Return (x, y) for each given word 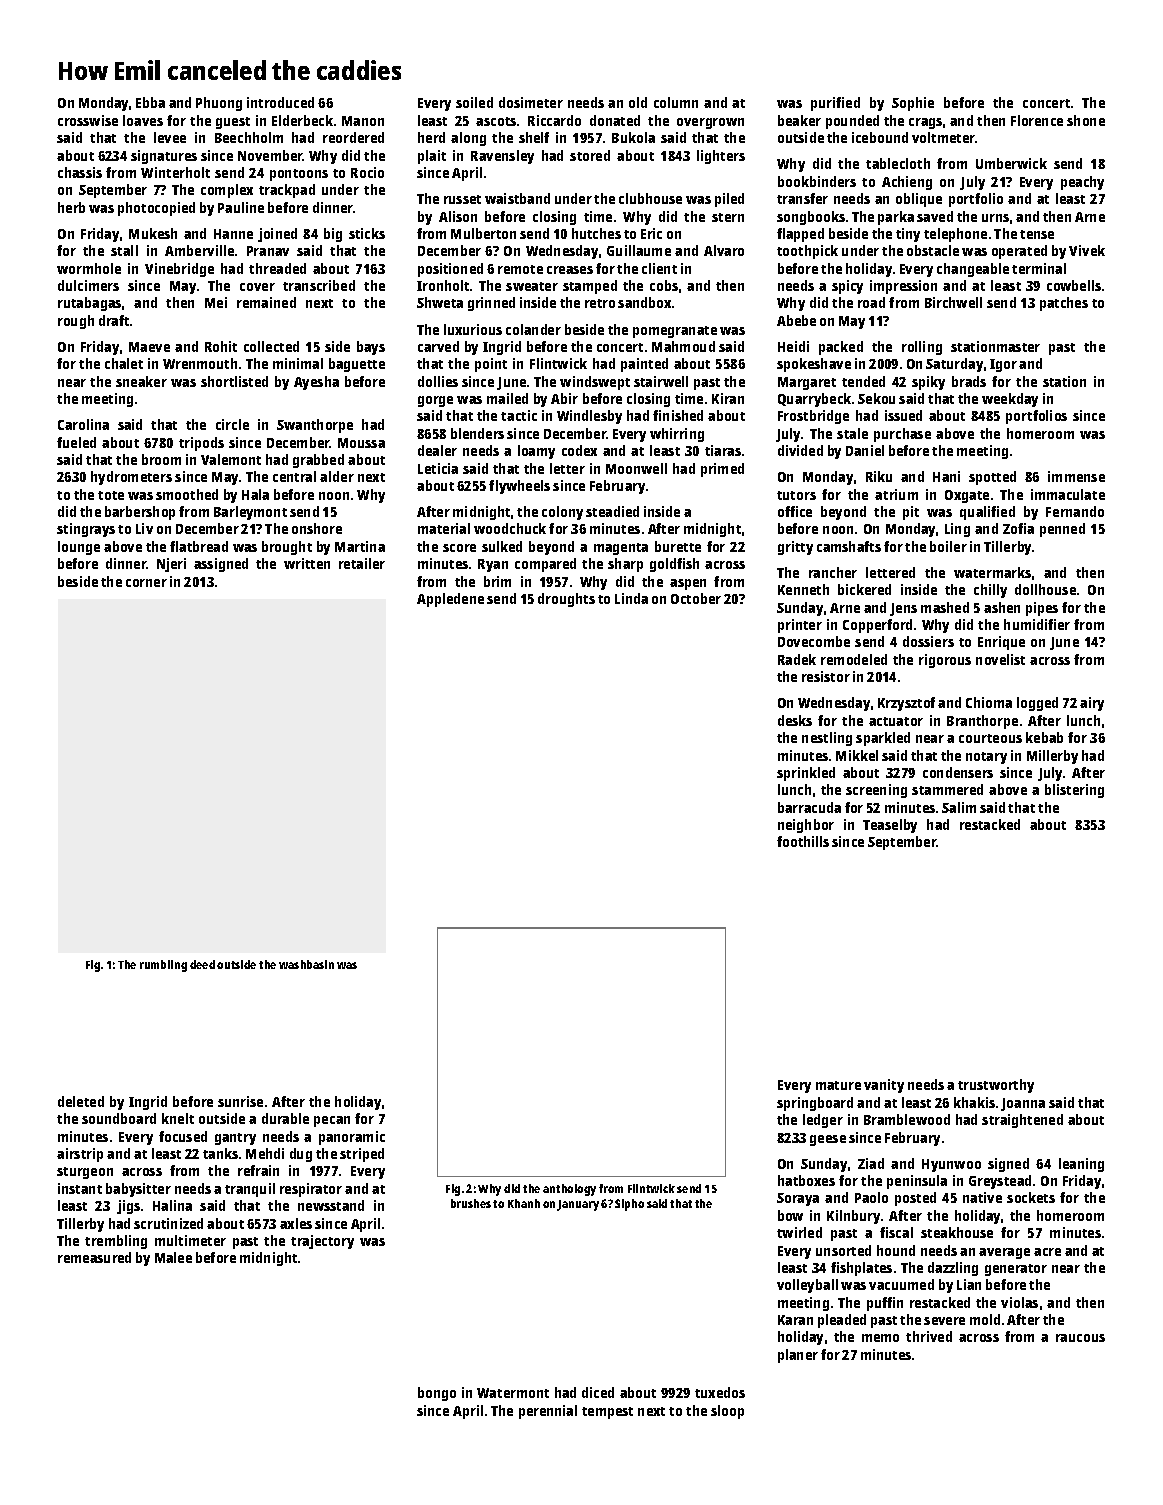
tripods (201, 444)
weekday (1010, 400)
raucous (1080, 1338)
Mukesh (153, 233)
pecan (332, 1121)
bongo (437, 1394)
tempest (607, 1413)
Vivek (1087, 250)
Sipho (629, 1205)
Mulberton (483, 233)
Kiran (728, 398)
